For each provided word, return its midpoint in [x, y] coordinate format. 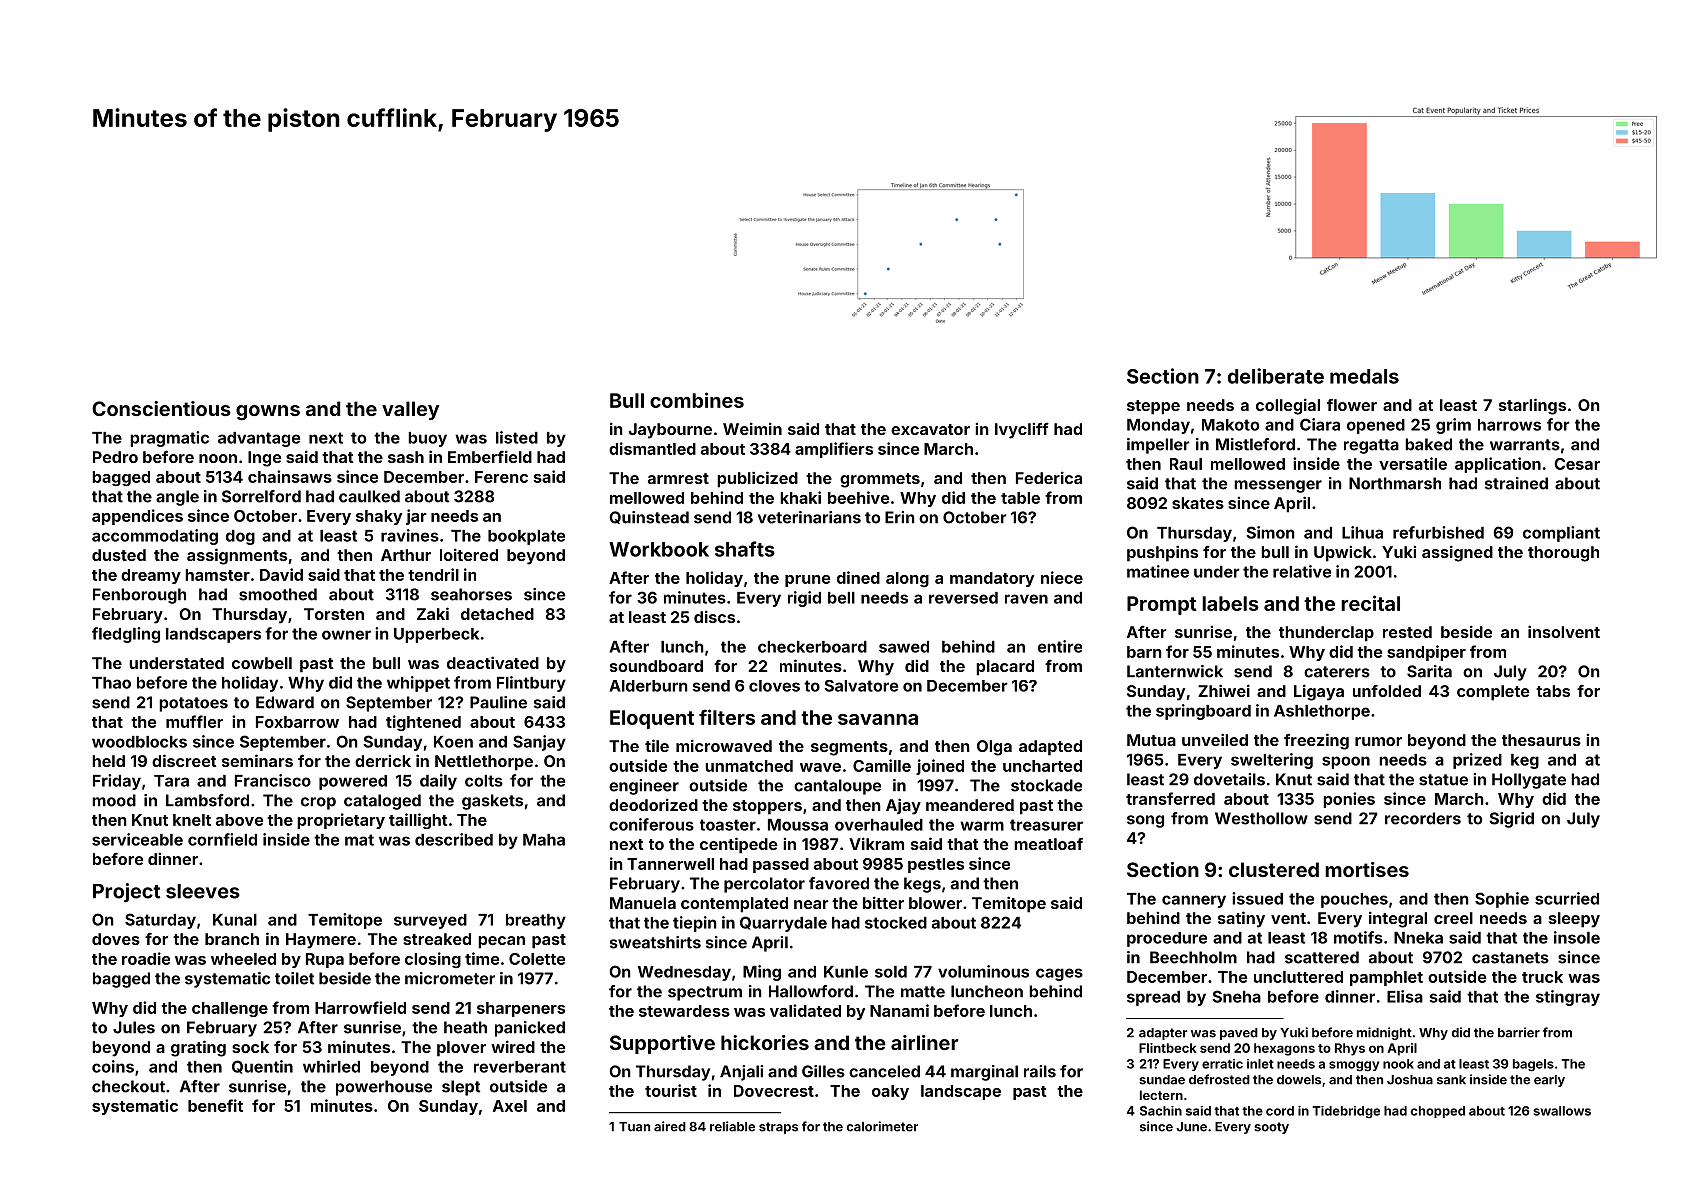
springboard [1203, 712]
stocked [896, 923]
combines [697, 400]
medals [1364, 376]
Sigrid [1512, 820]
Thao [111, 683]
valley [410, 410]
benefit [215, 1105]
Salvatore [861, 686]
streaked [437, 939]
